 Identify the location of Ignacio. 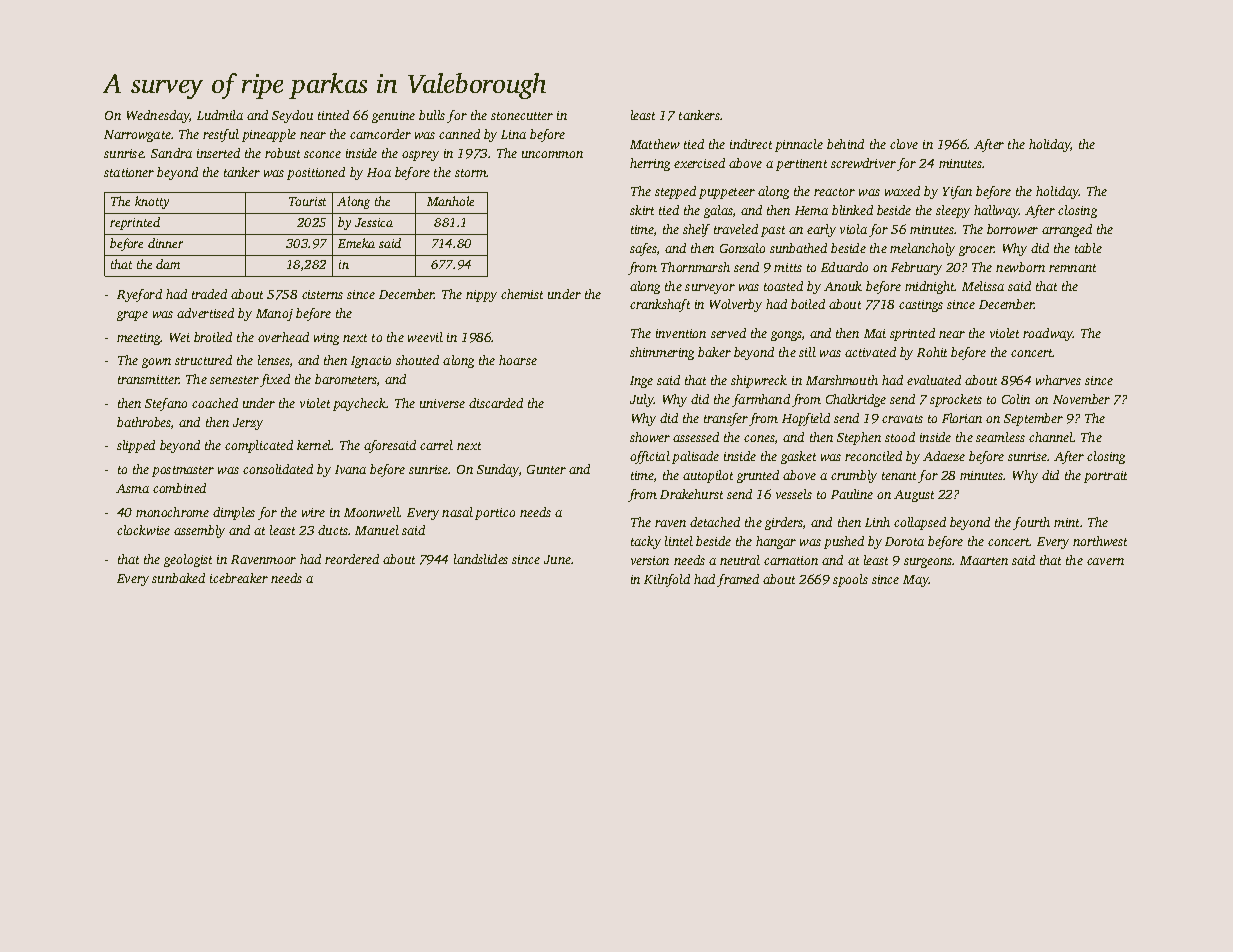
(371, 362).
